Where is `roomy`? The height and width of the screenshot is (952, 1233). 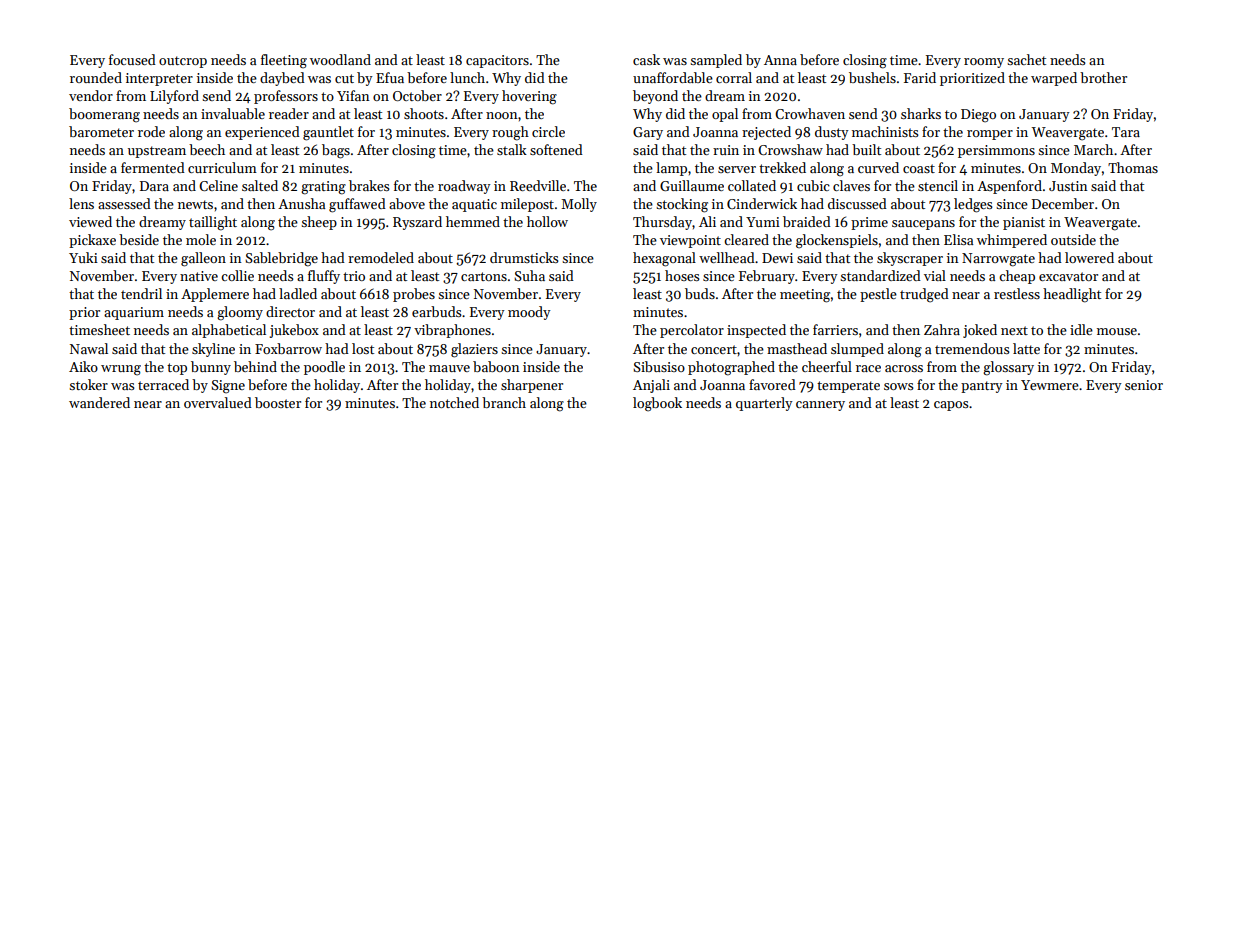
roomy is located at coordinates (984, 63).
